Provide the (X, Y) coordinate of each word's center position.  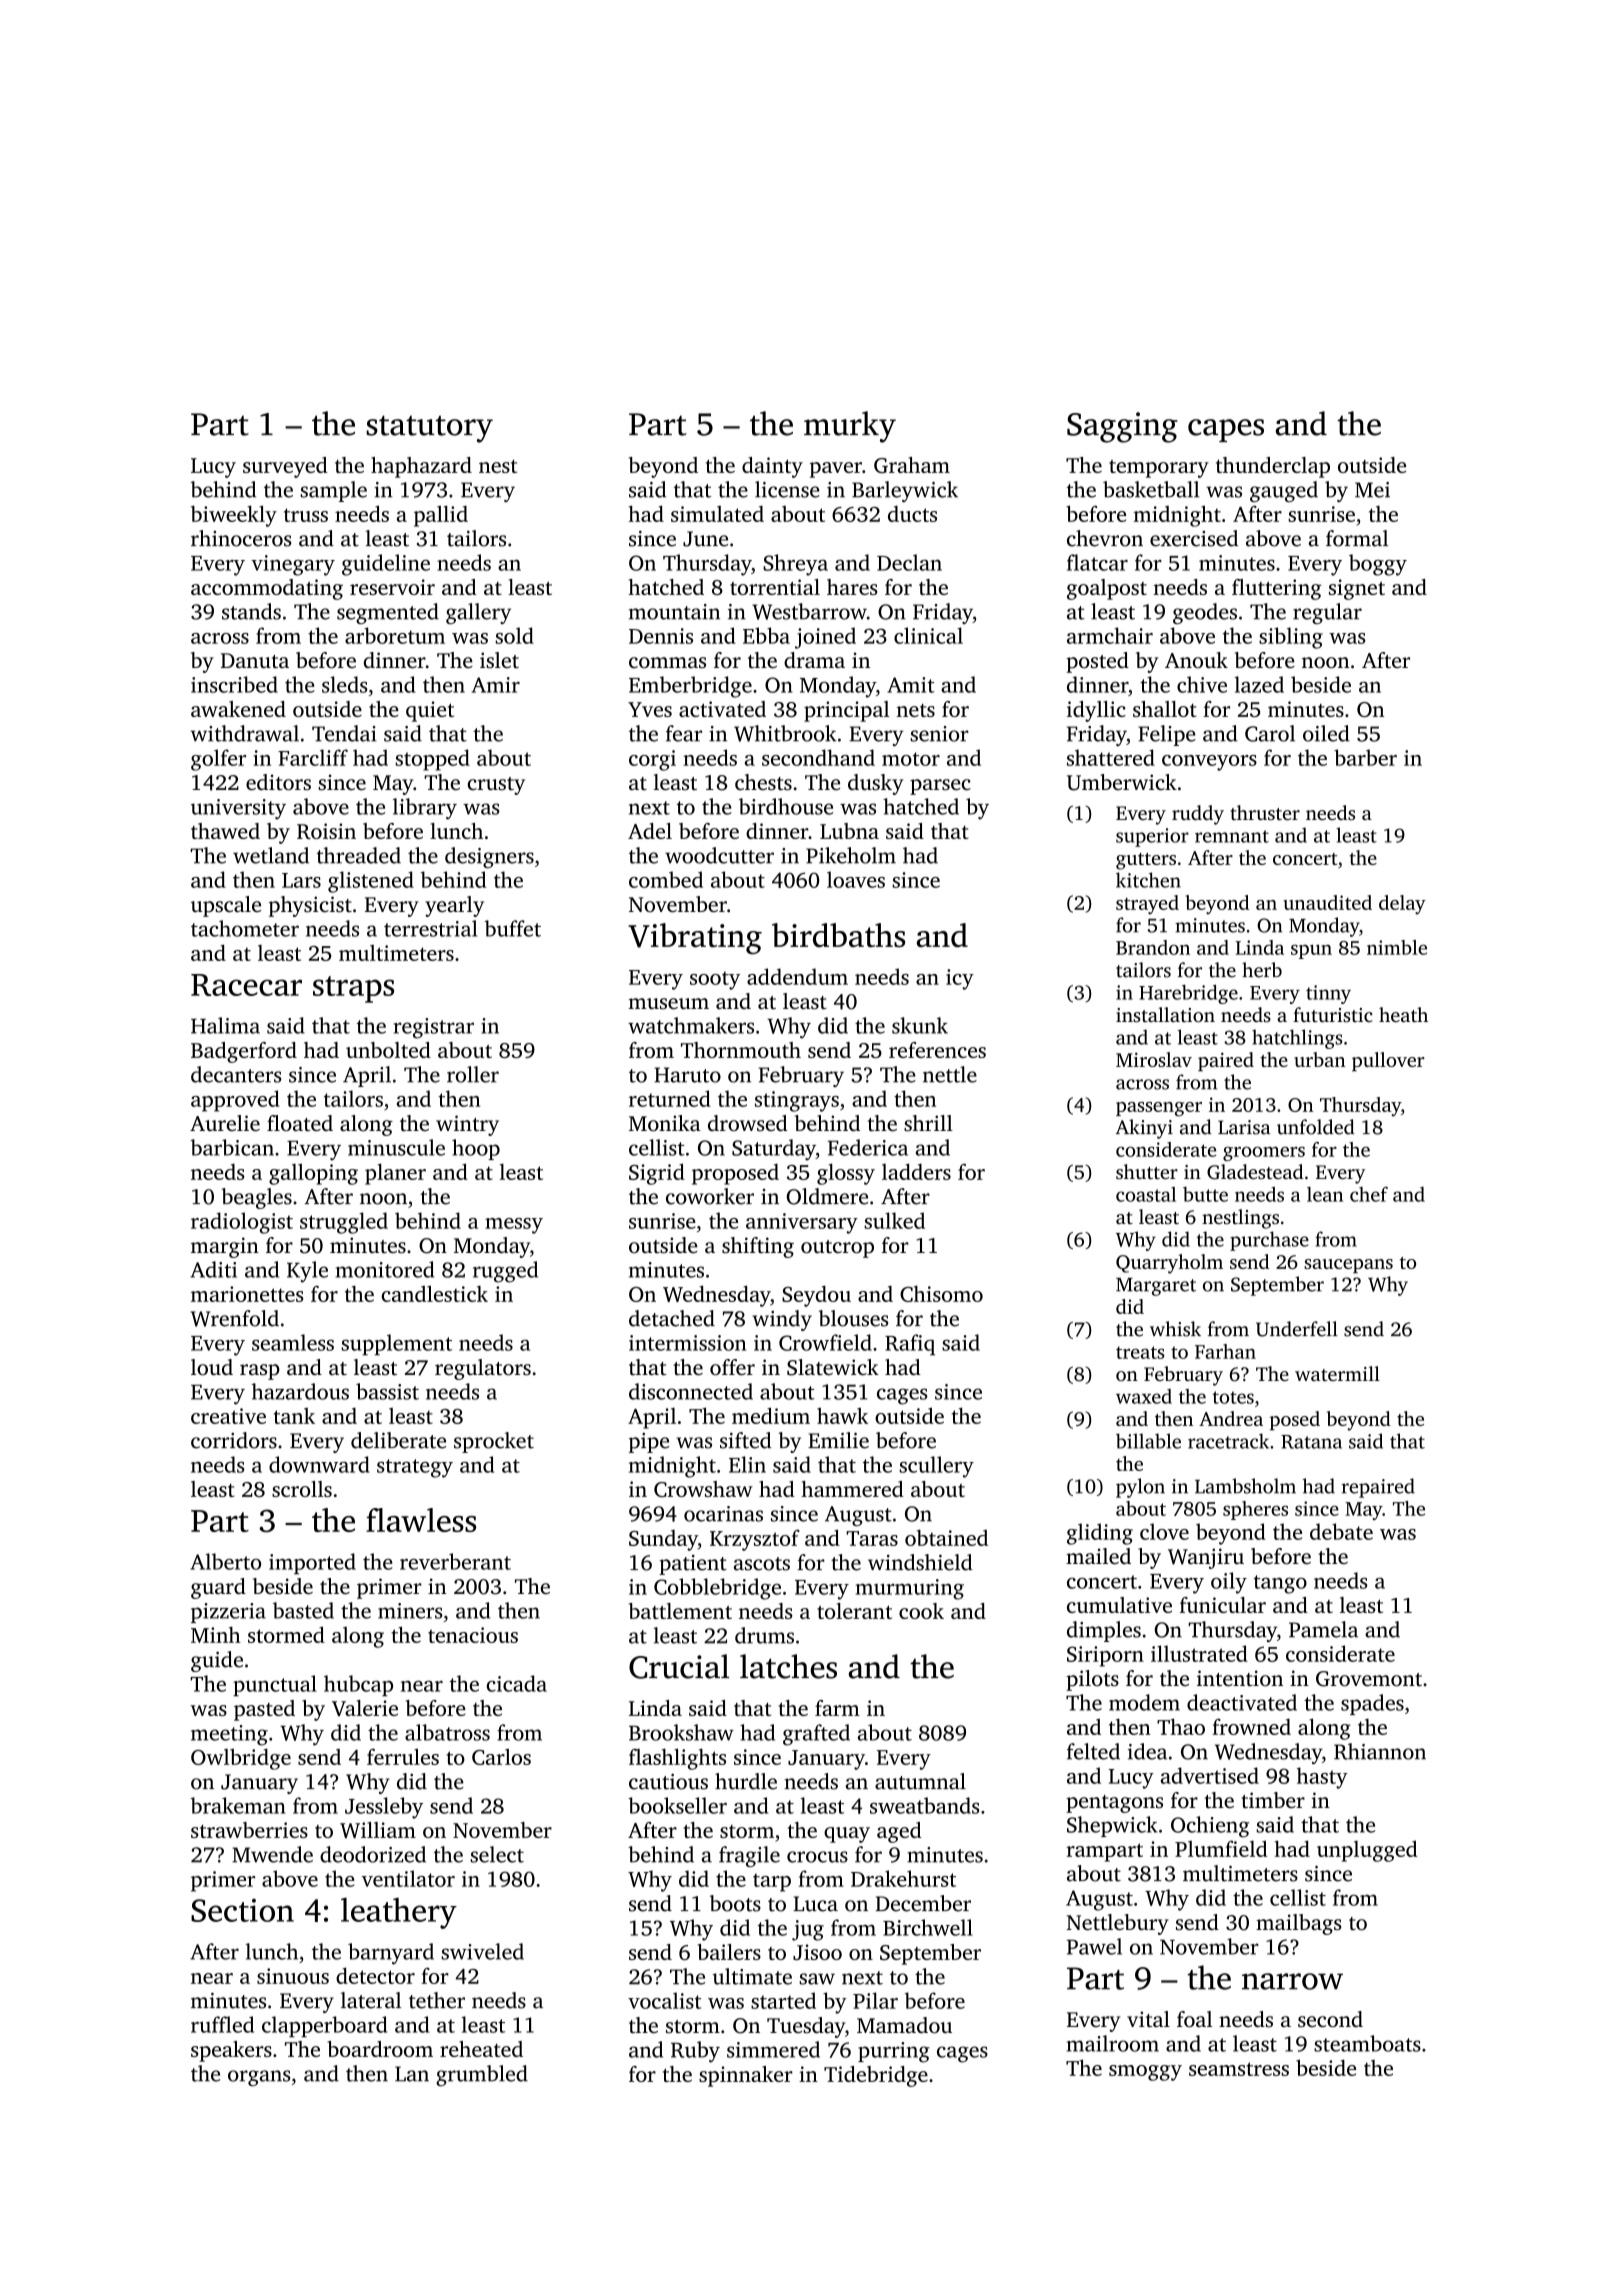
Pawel (1094, 1946)
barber (1365, 757)
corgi (652, 760)
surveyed (285, 467)
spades (1372, 1704)
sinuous (293, 1976)
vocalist (664, 2000)
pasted (264, 1710)
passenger (1159, 1109)
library (425, 809)
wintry (467, 1125)
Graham (912, 465)
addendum (797, 976)
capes (1226, 430)
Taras (872, 1538)
